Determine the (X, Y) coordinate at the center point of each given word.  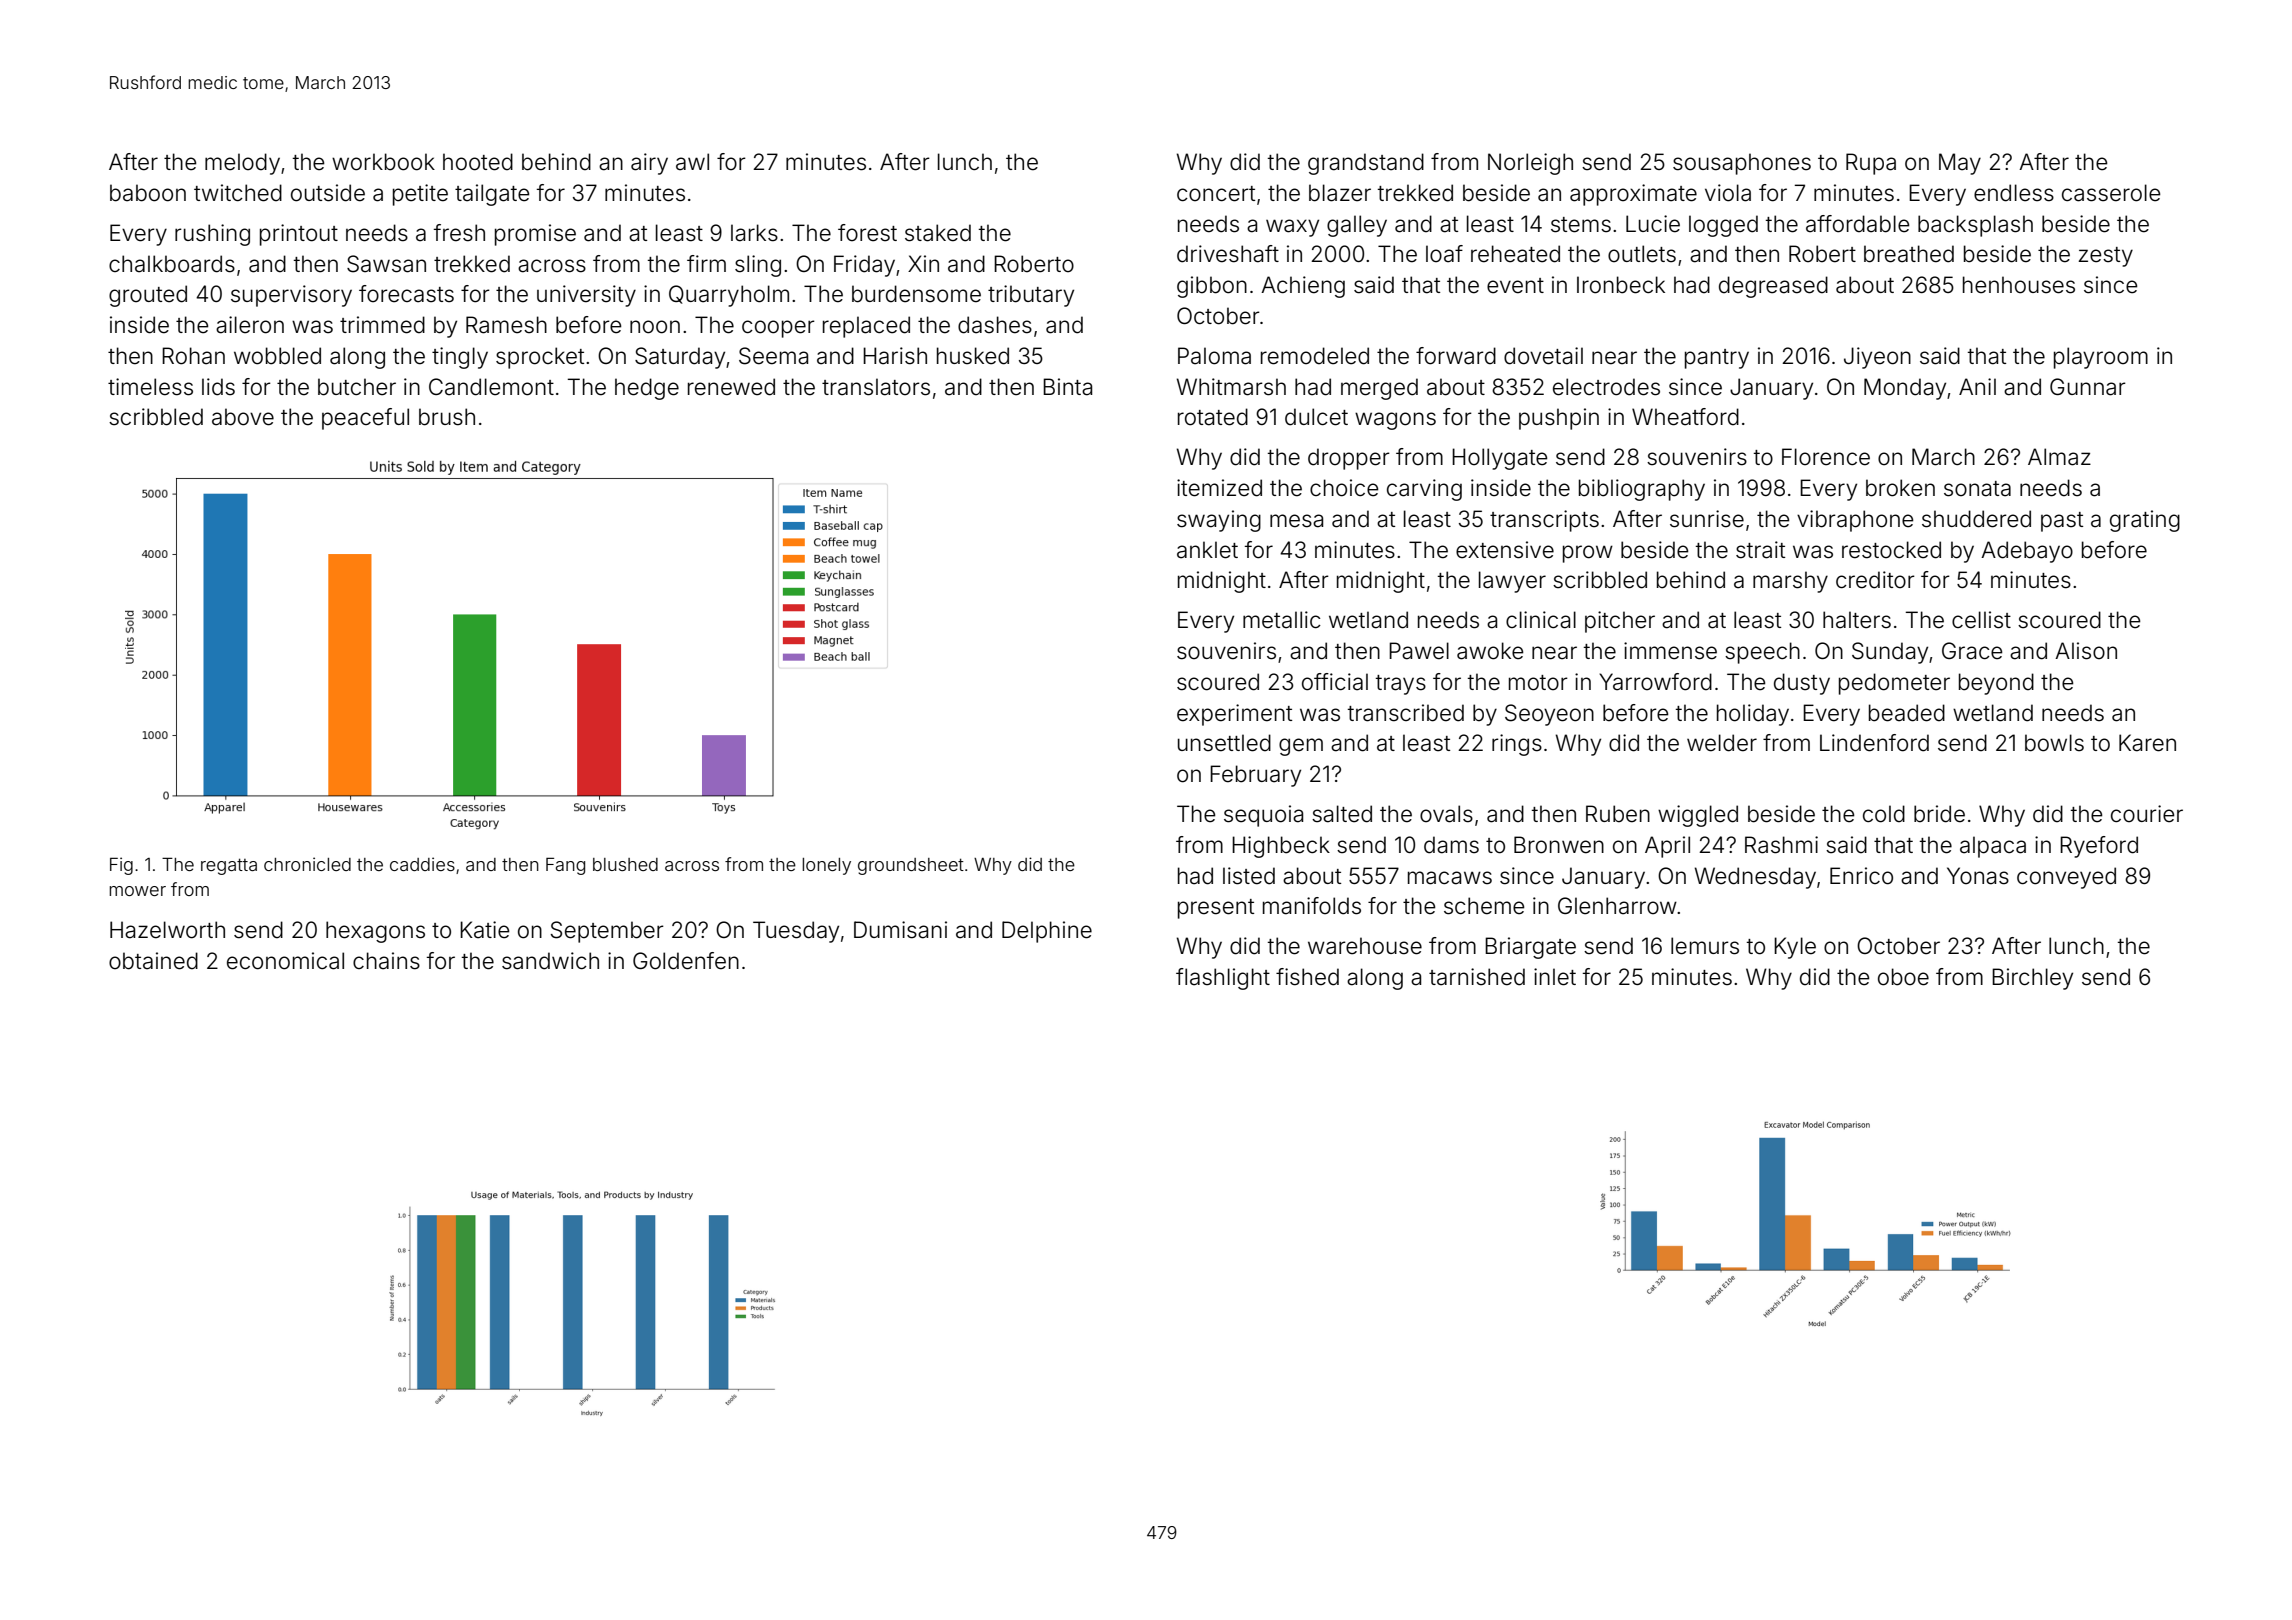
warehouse (1365, 946)
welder (1722, 743)
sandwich (550, 961)
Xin (923, 263)
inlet (1555, 977)
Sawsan (386, 264)
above (243, 417)
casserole (2111, 193)
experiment (1234, 715)
